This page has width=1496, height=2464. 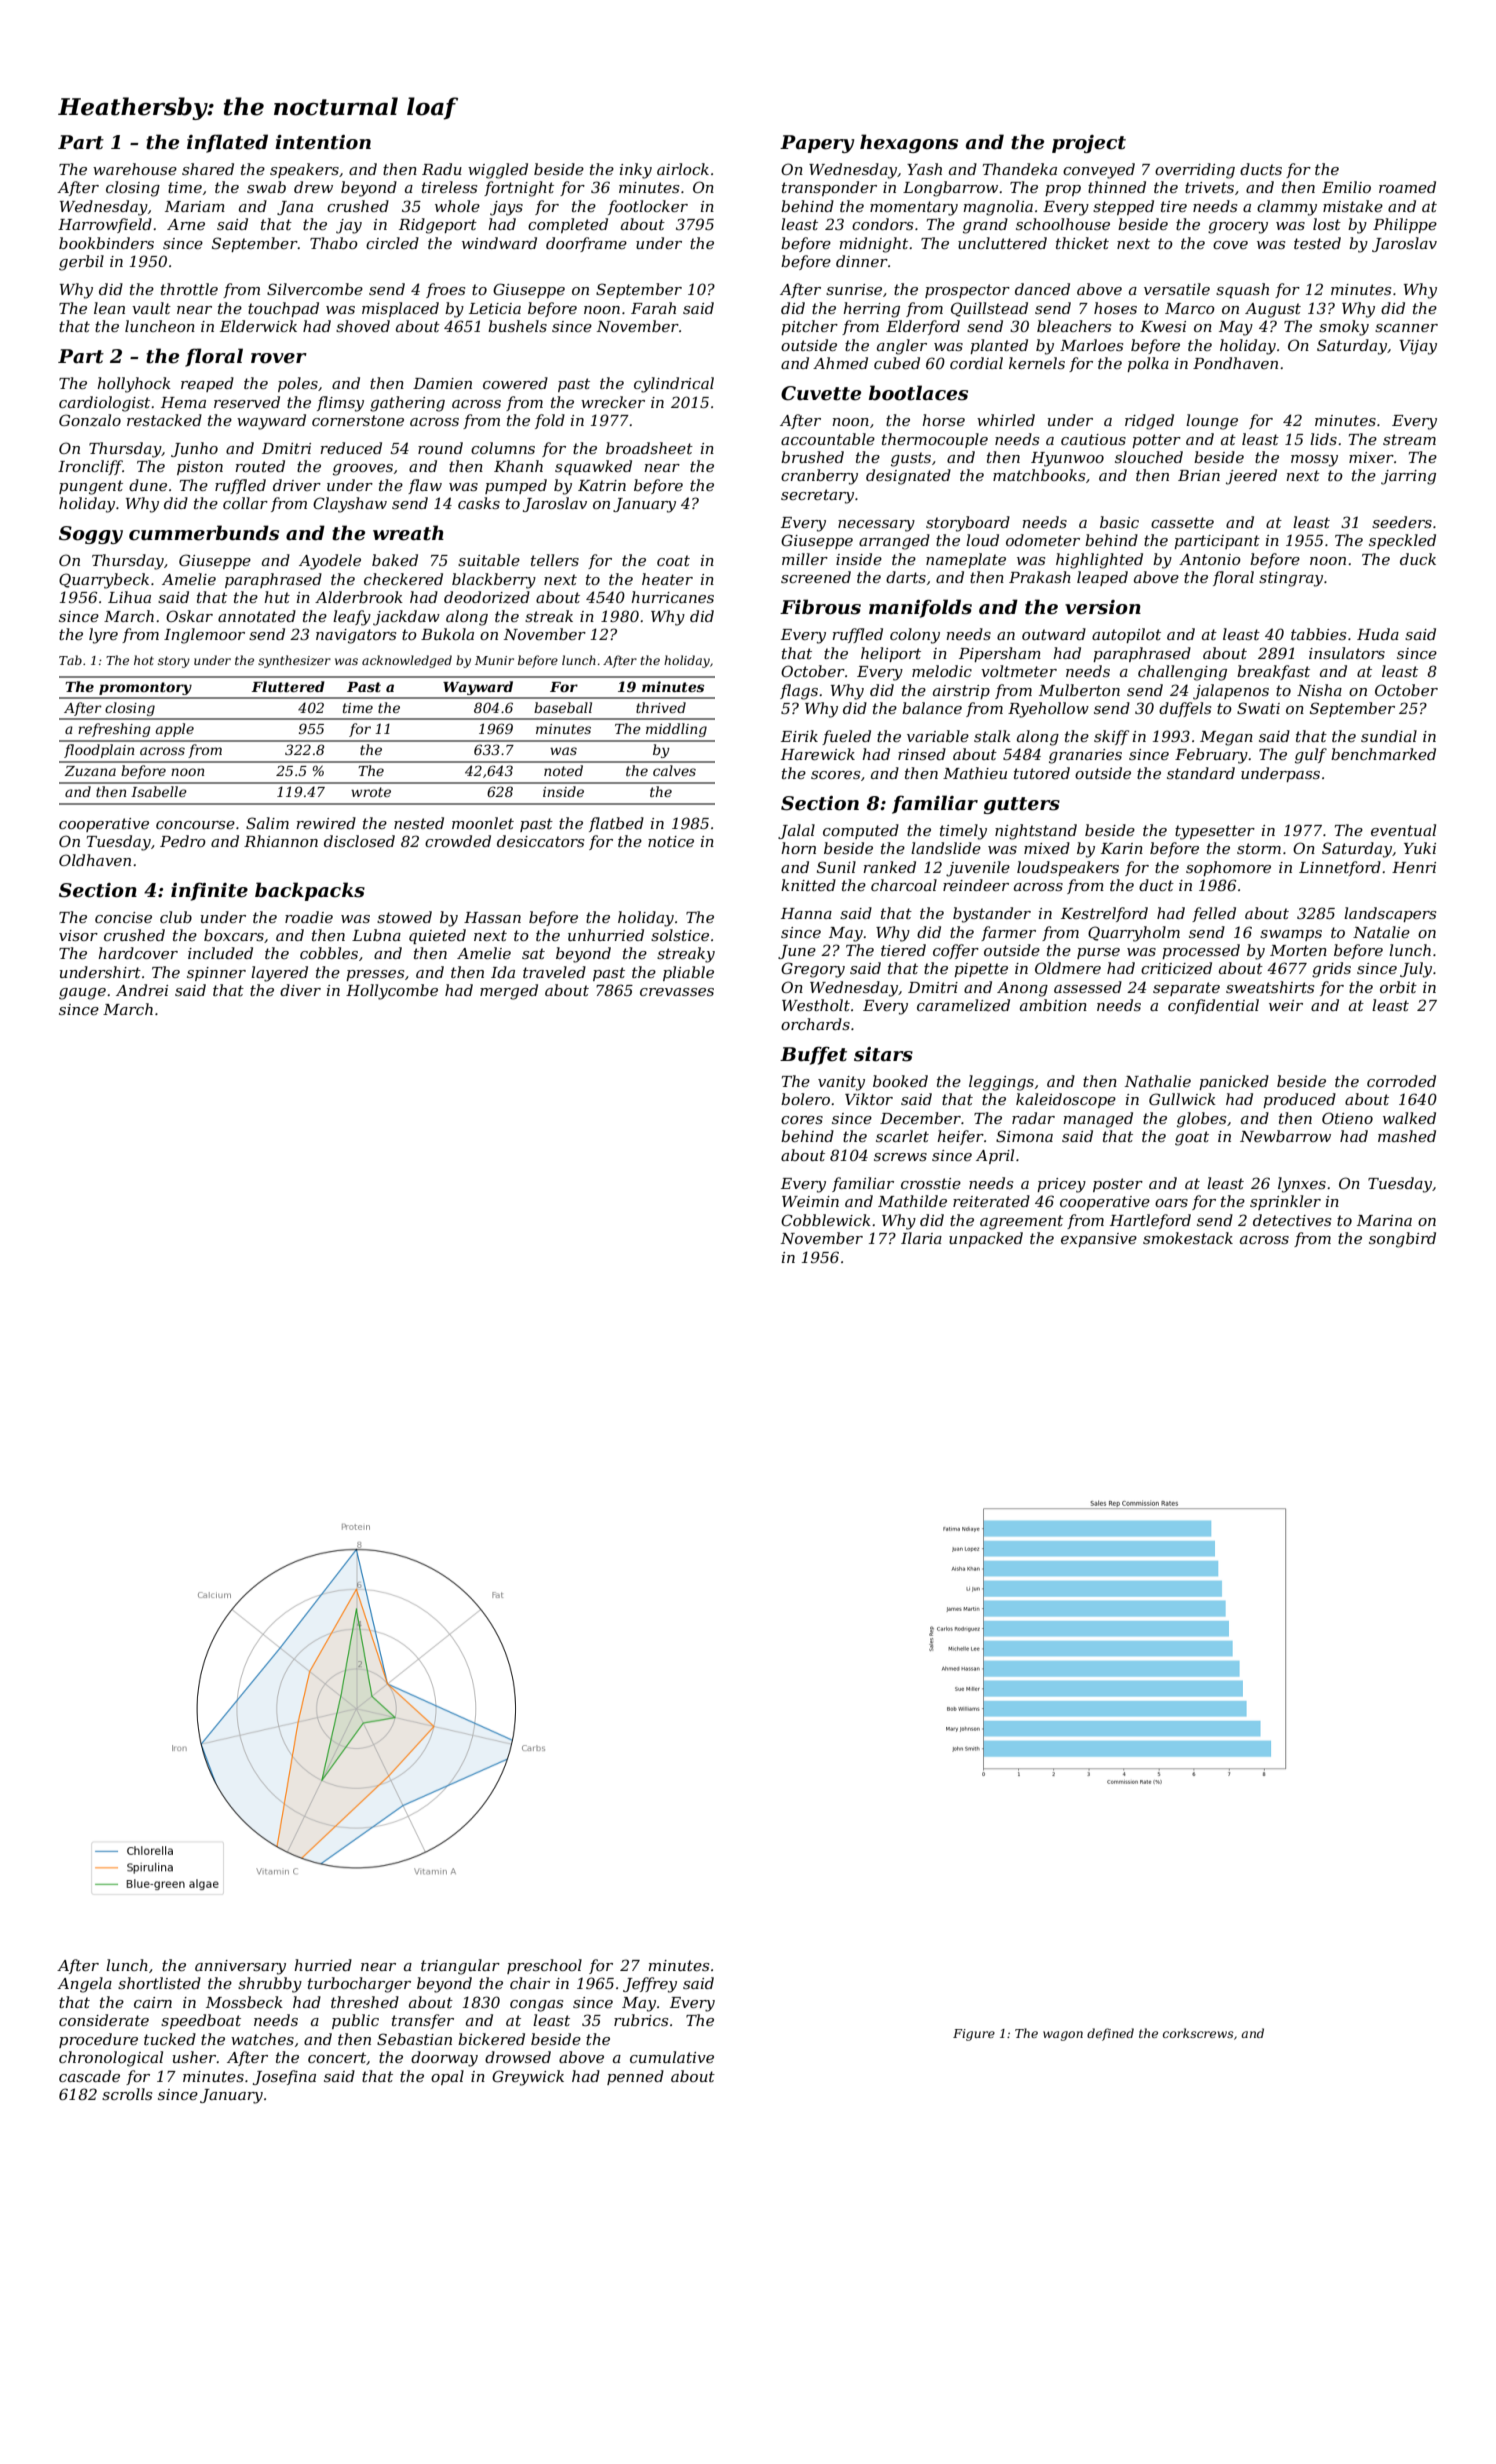 What do you see at coordinates (84, 1985) in the page?
I see `Angela` at bounding box center [84, 1985].
